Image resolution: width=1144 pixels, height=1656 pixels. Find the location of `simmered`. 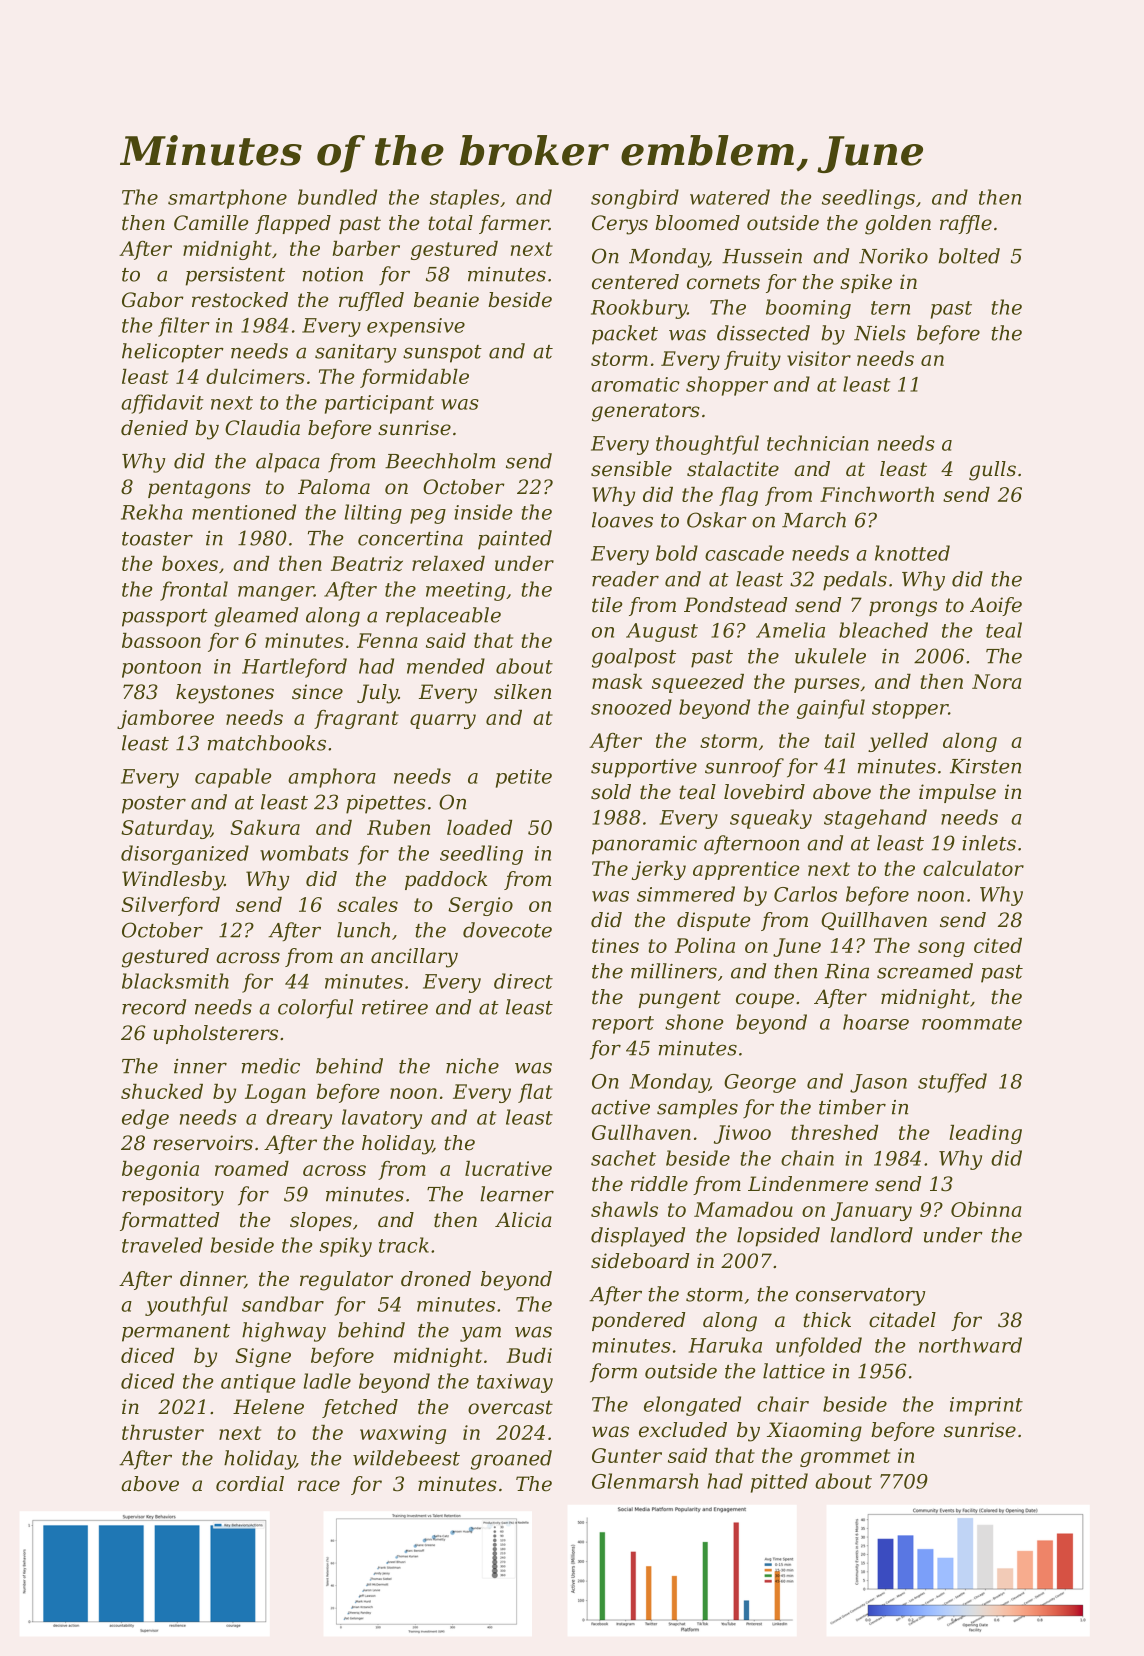

simmered is located at coordinates (686, 894).
